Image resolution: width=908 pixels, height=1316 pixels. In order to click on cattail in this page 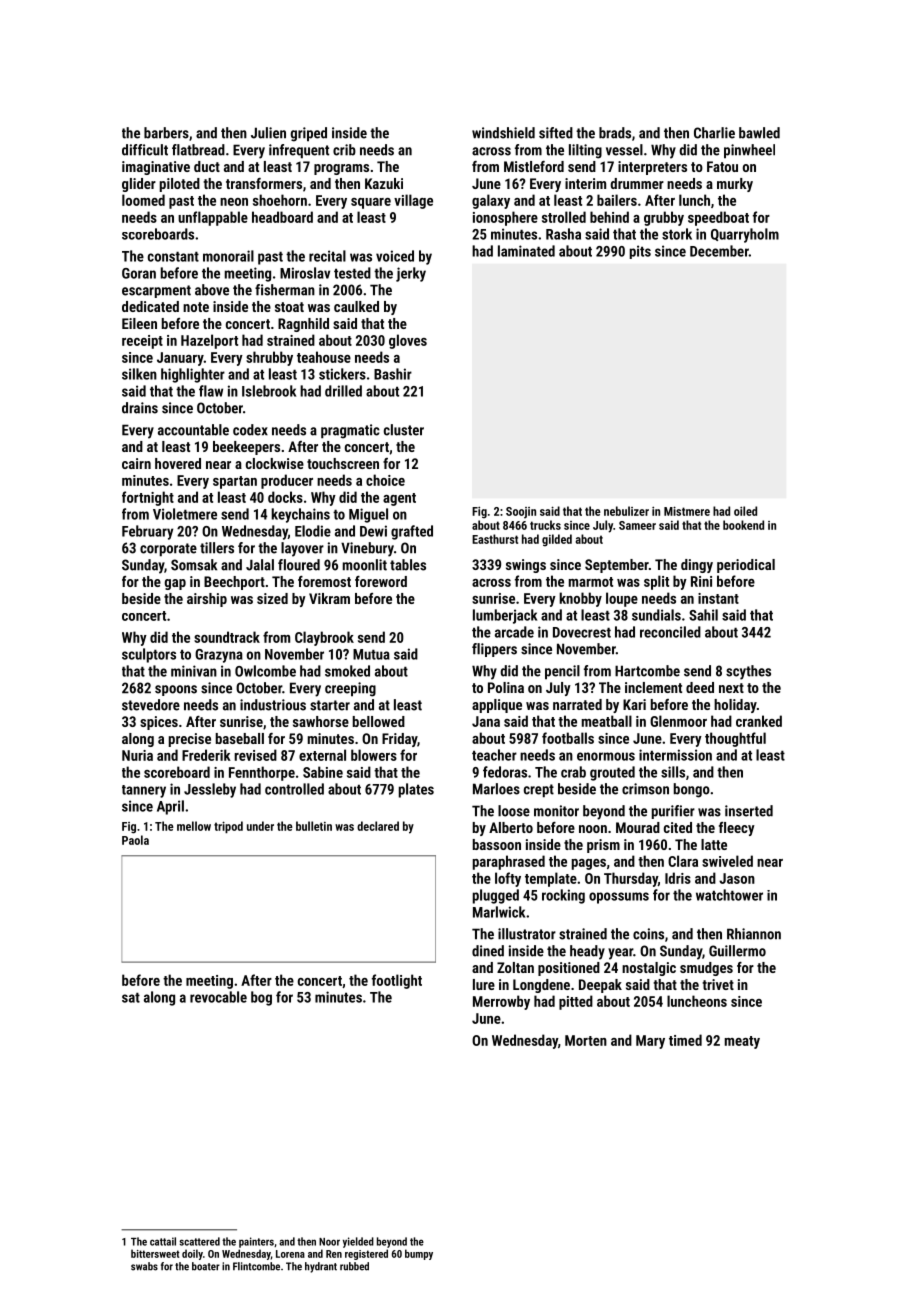, I will do `click(163, 1241)`.
